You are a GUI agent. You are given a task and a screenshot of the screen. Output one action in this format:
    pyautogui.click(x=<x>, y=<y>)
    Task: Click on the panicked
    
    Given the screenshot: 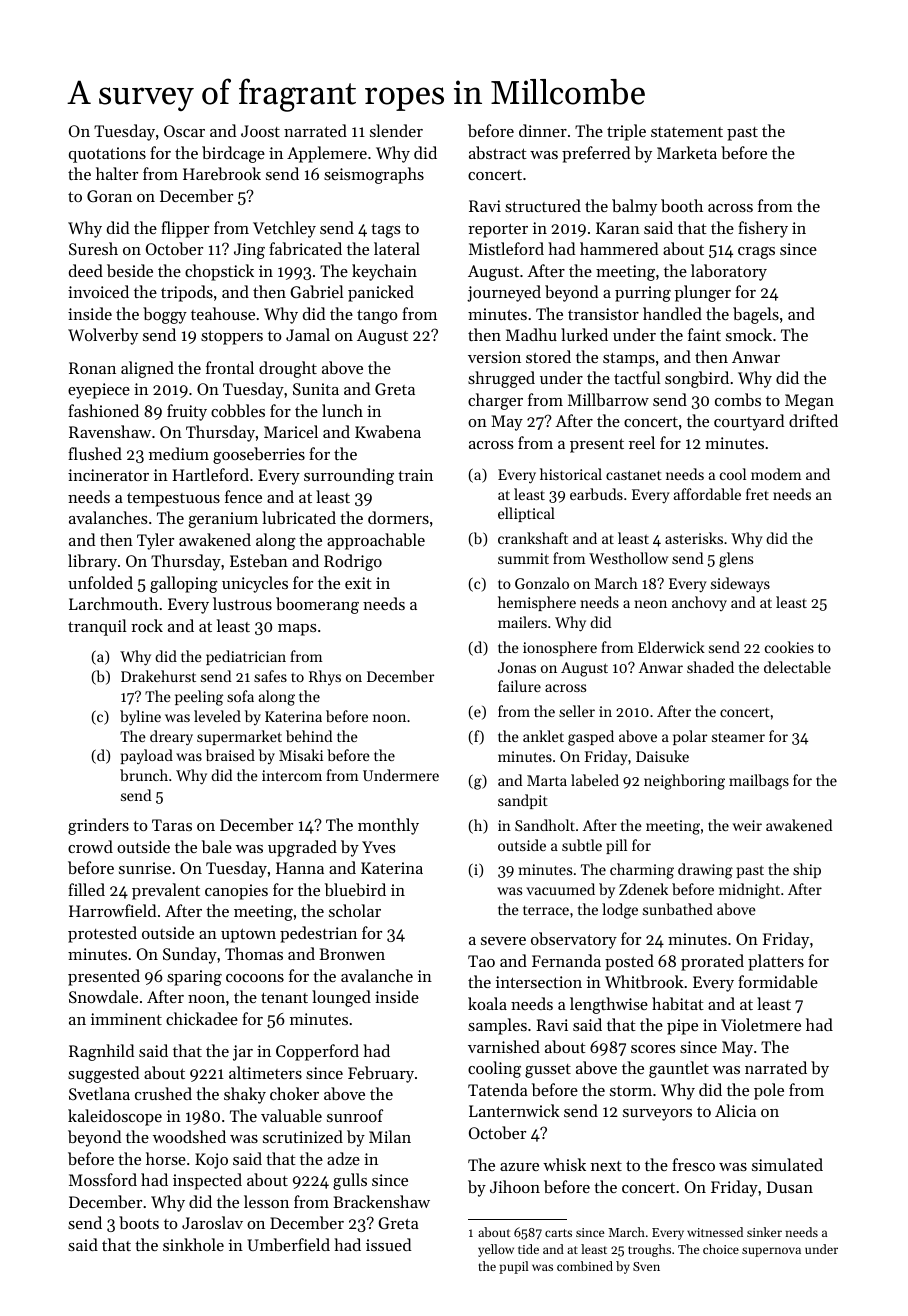 What is the action you would take?
    pyautogui.click(x=381, y=293)
